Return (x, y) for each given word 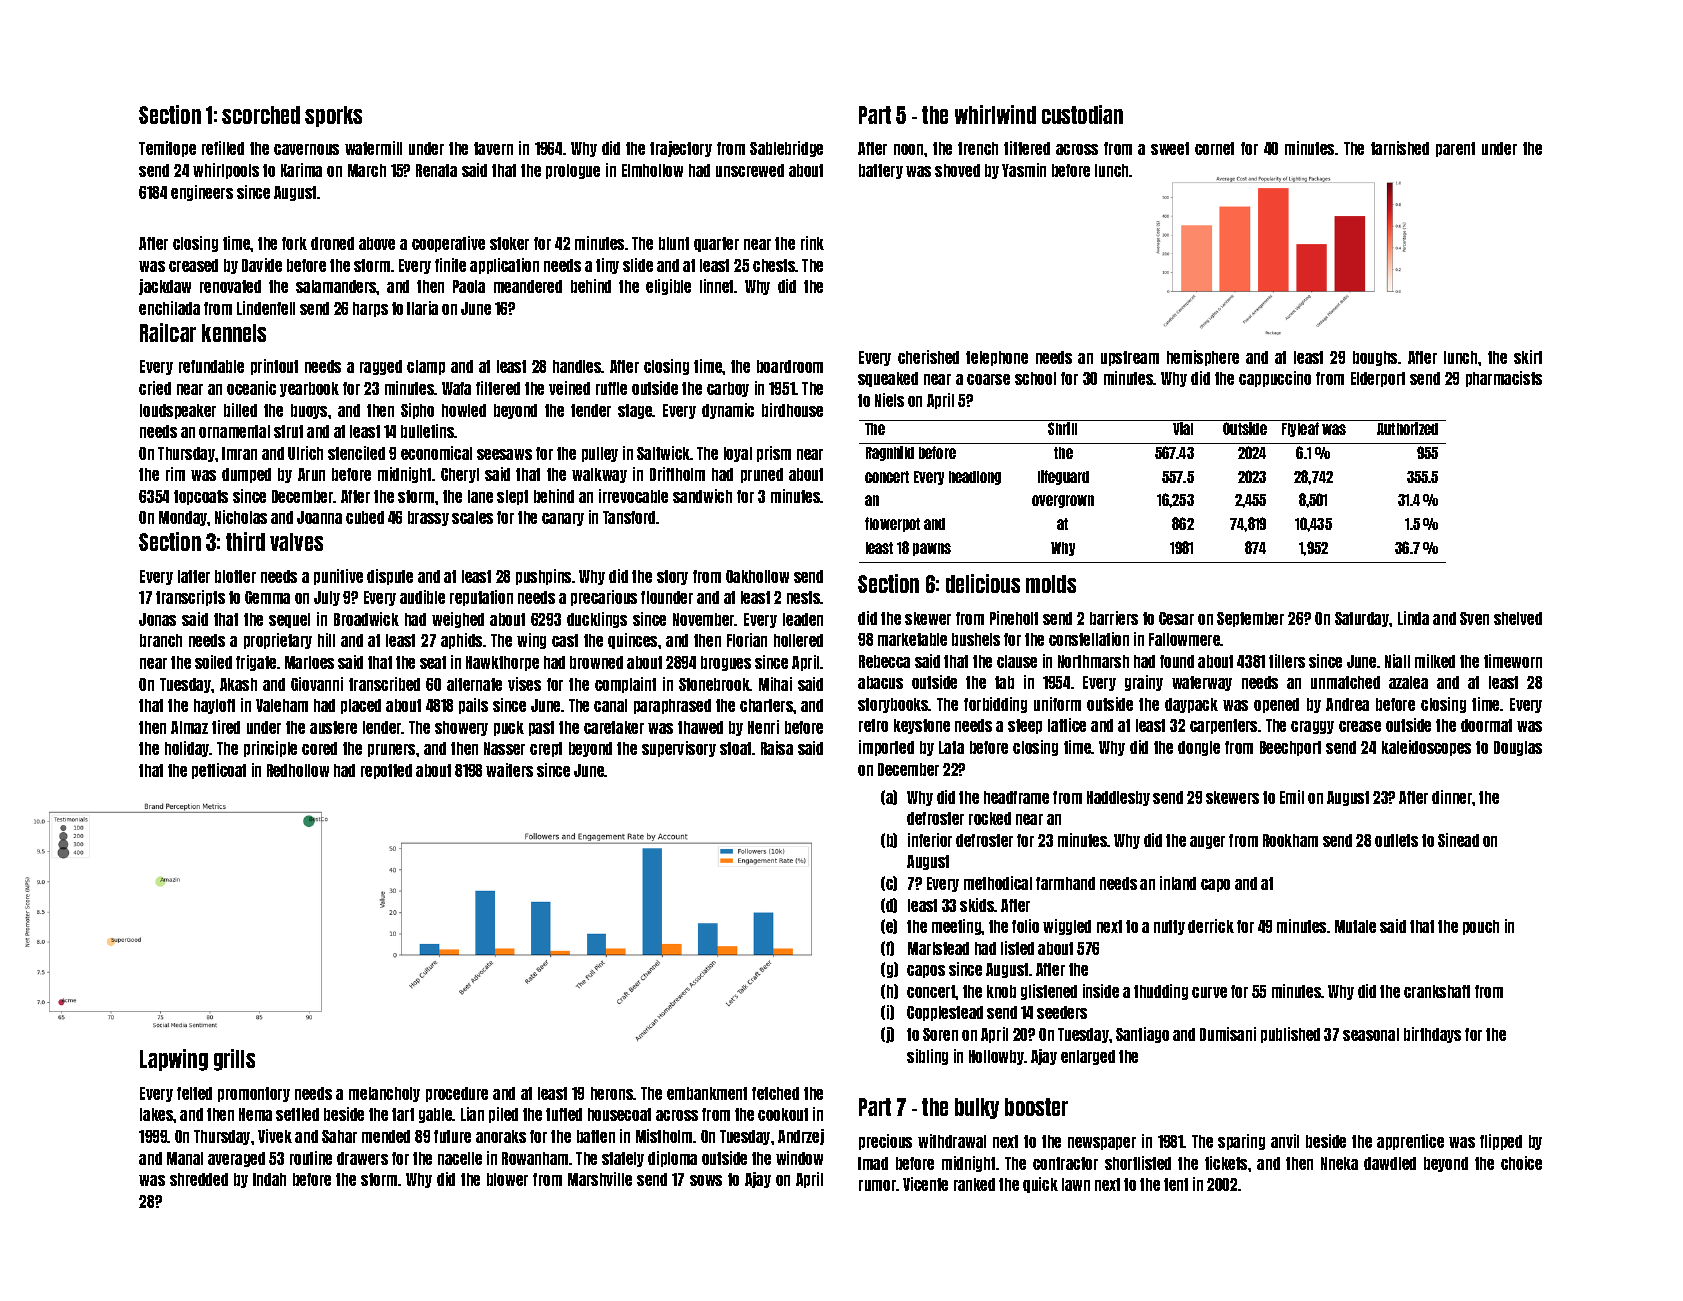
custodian (1082, 114)
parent (1455, 149)
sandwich (702, 496)
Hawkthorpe (502, 663)
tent (1176, 1184)
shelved (1518, 618)
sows (706, 1180)
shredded (199, 1179)
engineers (202, 193)
